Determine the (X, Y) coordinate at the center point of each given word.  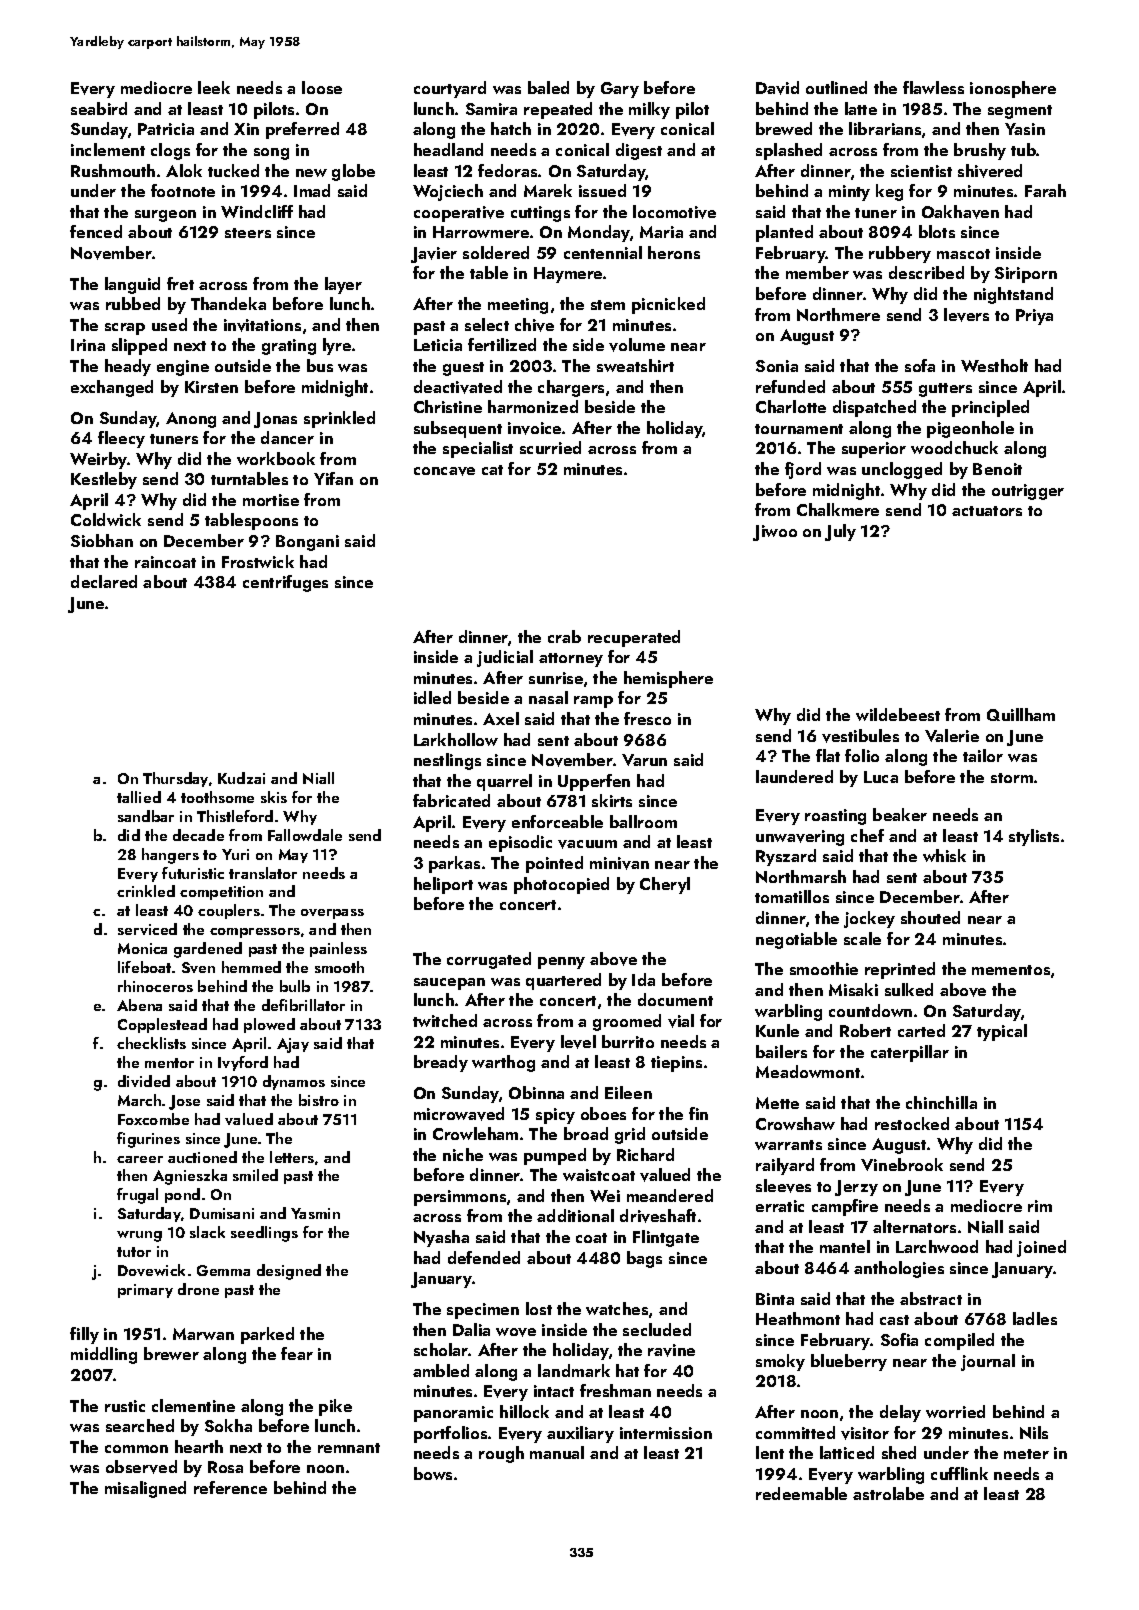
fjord (803, 470)
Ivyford (243, 1063)
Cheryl (665, 885)
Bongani (307, 543)
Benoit (997, 469)
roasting (835, 817)
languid (132, 285)
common (136, 1449)
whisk (944, 855)
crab (564, 636)
